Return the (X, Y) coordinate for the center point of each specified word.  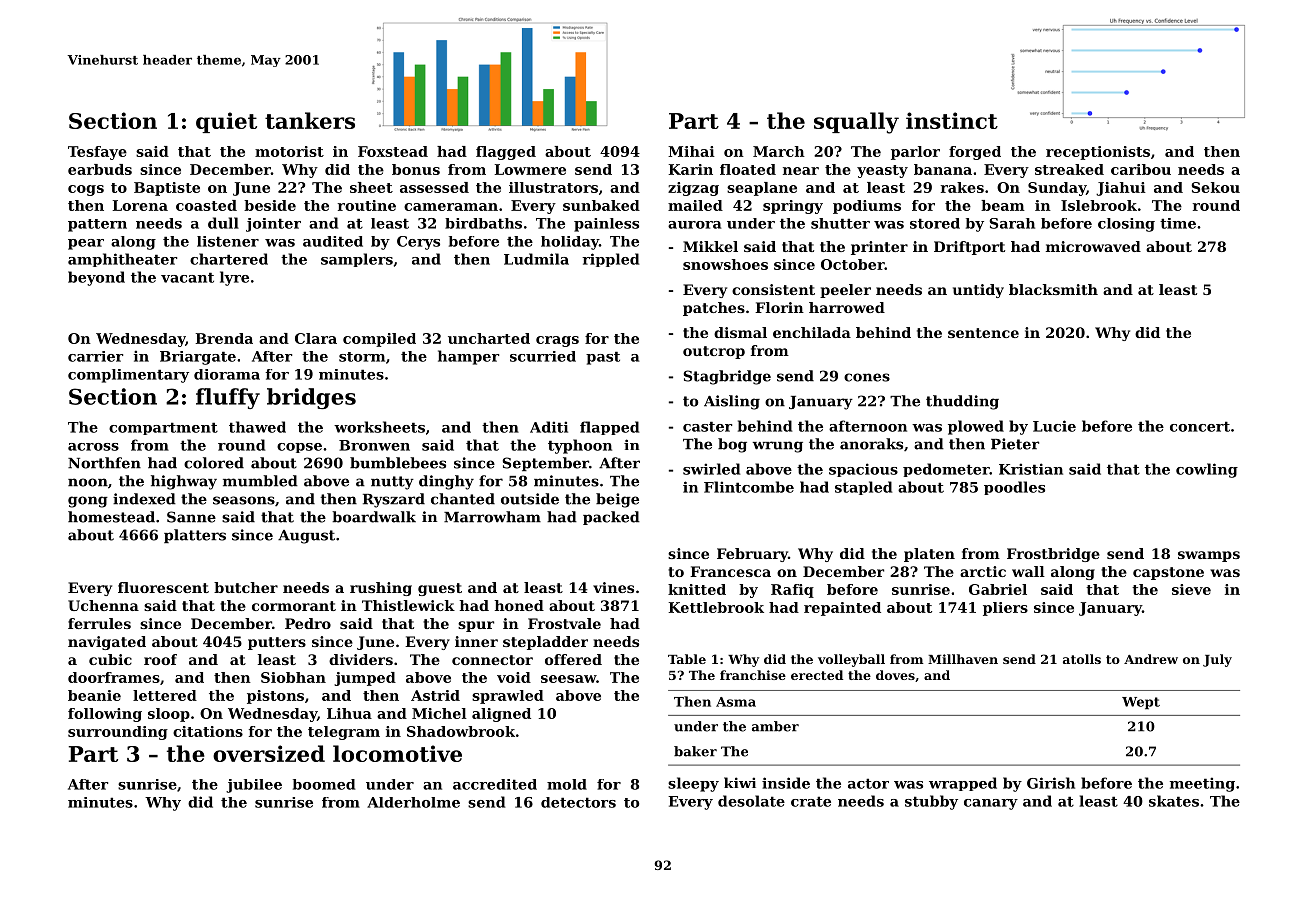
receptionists (1098, 153)
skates (1174, 801)
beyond (96, 278)
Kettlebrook (716, 607)
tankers (310, 120)
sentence (983, 333)
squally (856, 123)
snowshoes (725, 264)
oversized (269, 753)
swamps (1209, 556)
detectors (578, 802)
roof (160, 659)
